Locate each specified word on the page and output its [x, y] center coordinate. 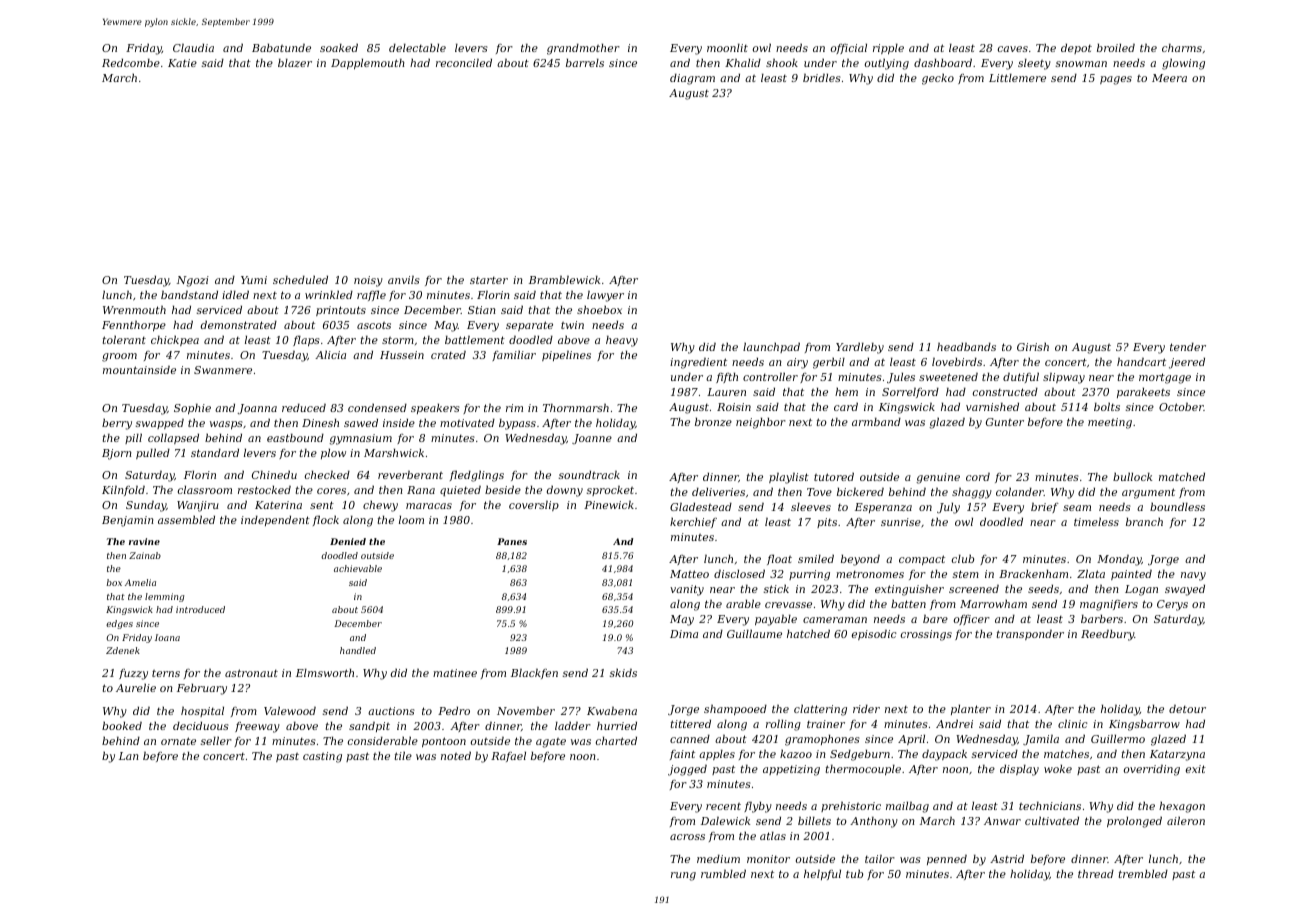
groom [119, 357]
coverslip [534, 505]
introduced [200, 609]
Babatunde [281, 47]
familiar [514, 356]
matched [1182, 476]
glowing [1183, 64]
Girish [1033, 346]
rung [683, 876]
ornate [178, 741]
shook [782, 62]
